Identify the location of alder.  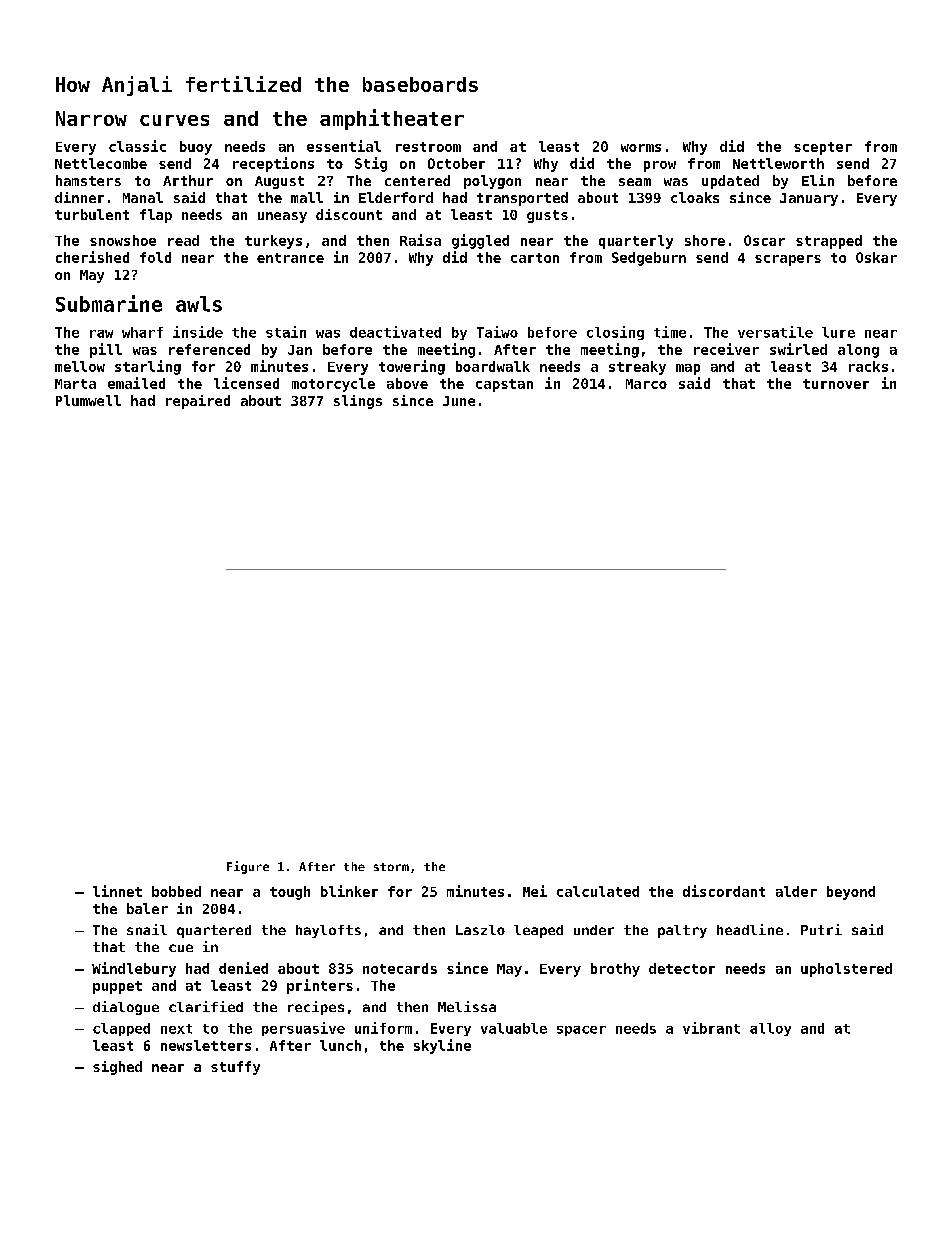
(796, 891).
